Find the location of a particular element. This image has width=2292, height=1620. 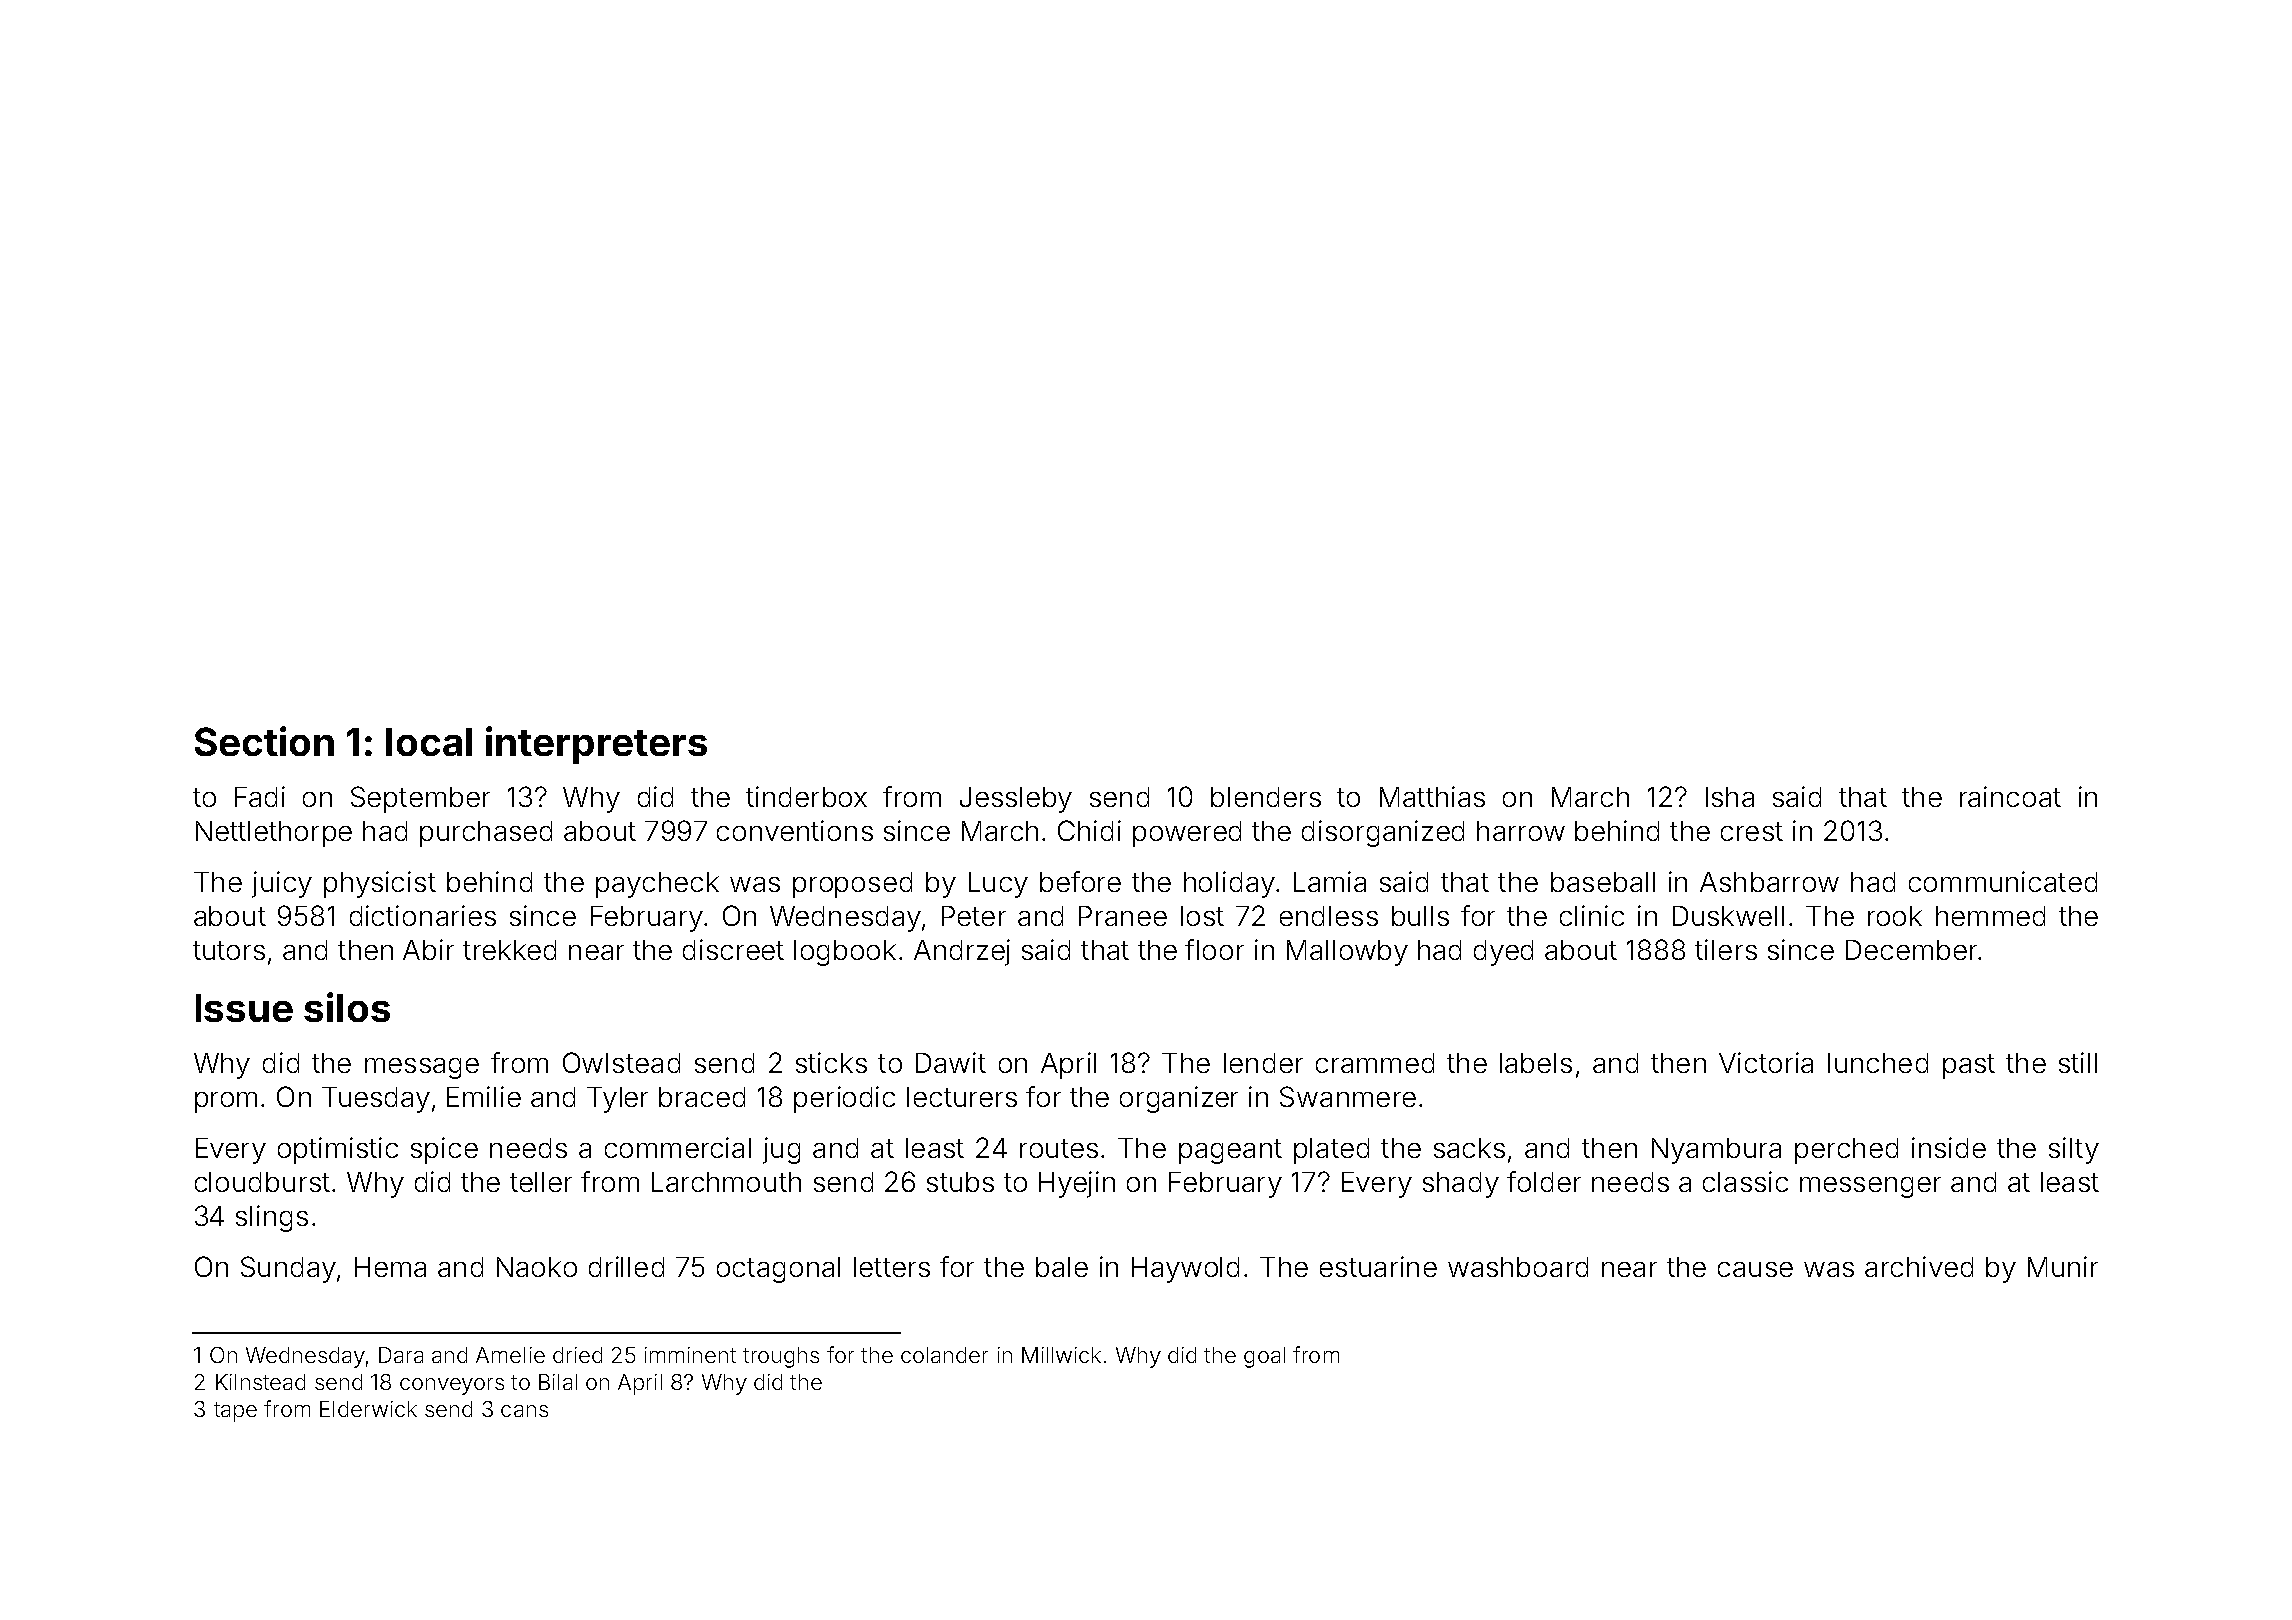

tutors is located at coordinates (229, 950).
